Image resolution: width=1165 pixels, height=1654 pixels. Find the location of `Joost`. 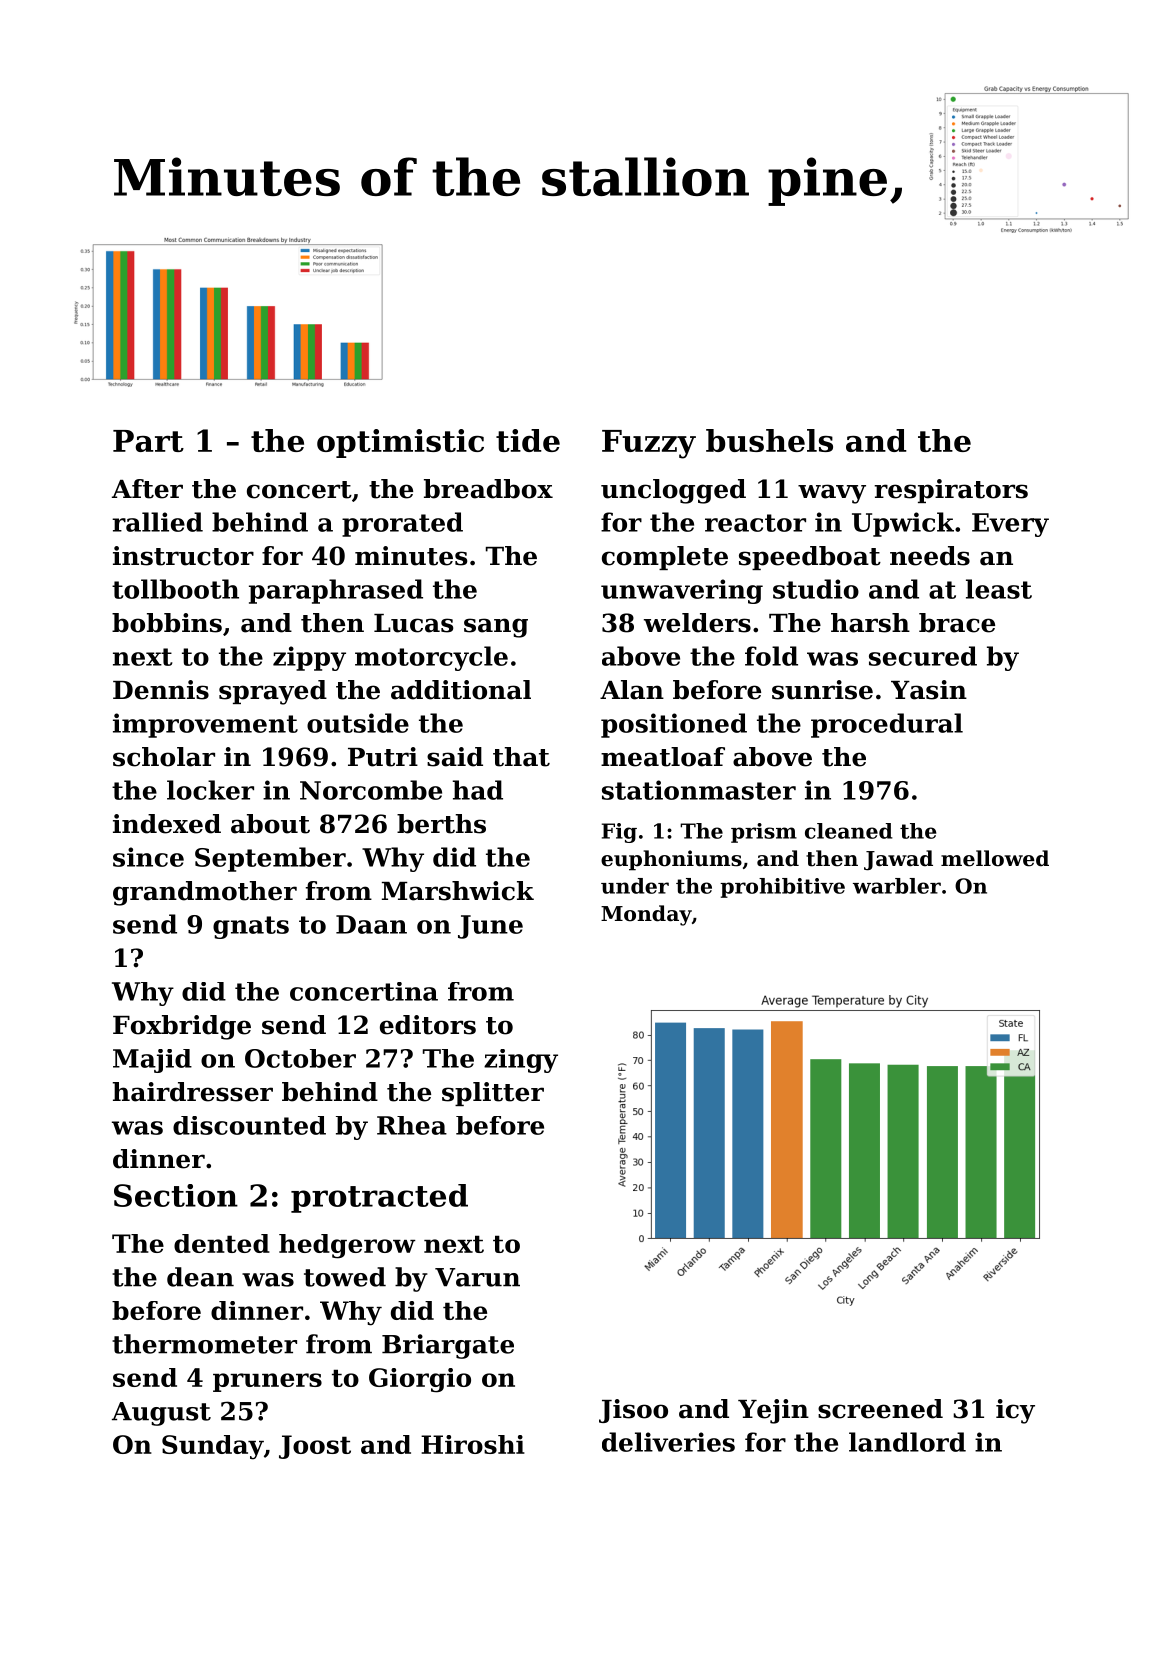

Joost is located at coordinates (315, 1447).
